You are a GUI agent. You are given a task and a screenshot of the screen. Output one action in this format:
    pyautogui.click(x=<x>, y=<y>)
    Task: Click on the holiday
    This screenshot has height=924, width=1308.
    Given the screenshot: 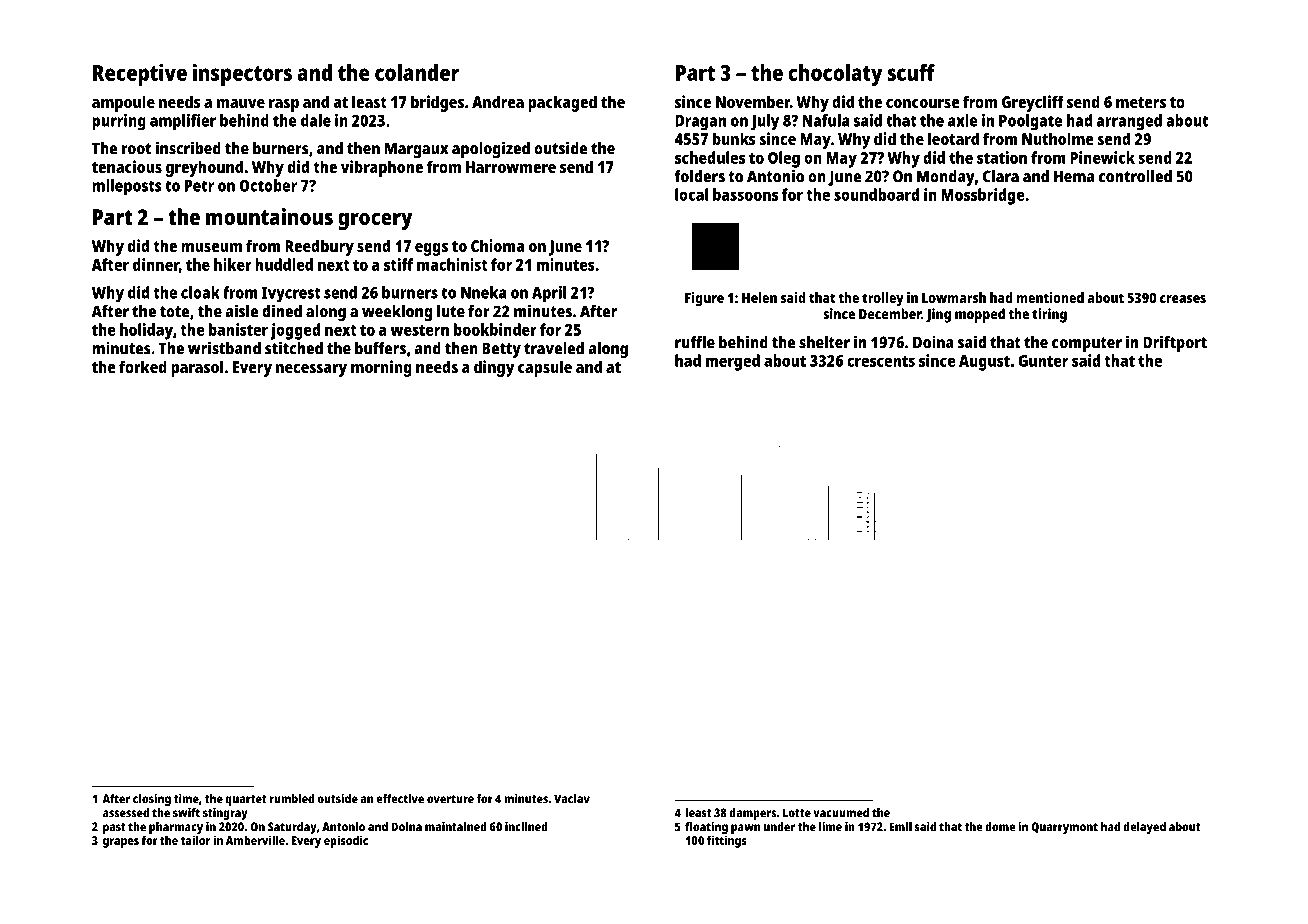 What is the action you would take?
    pyautogui.click(x=146, y=331)
